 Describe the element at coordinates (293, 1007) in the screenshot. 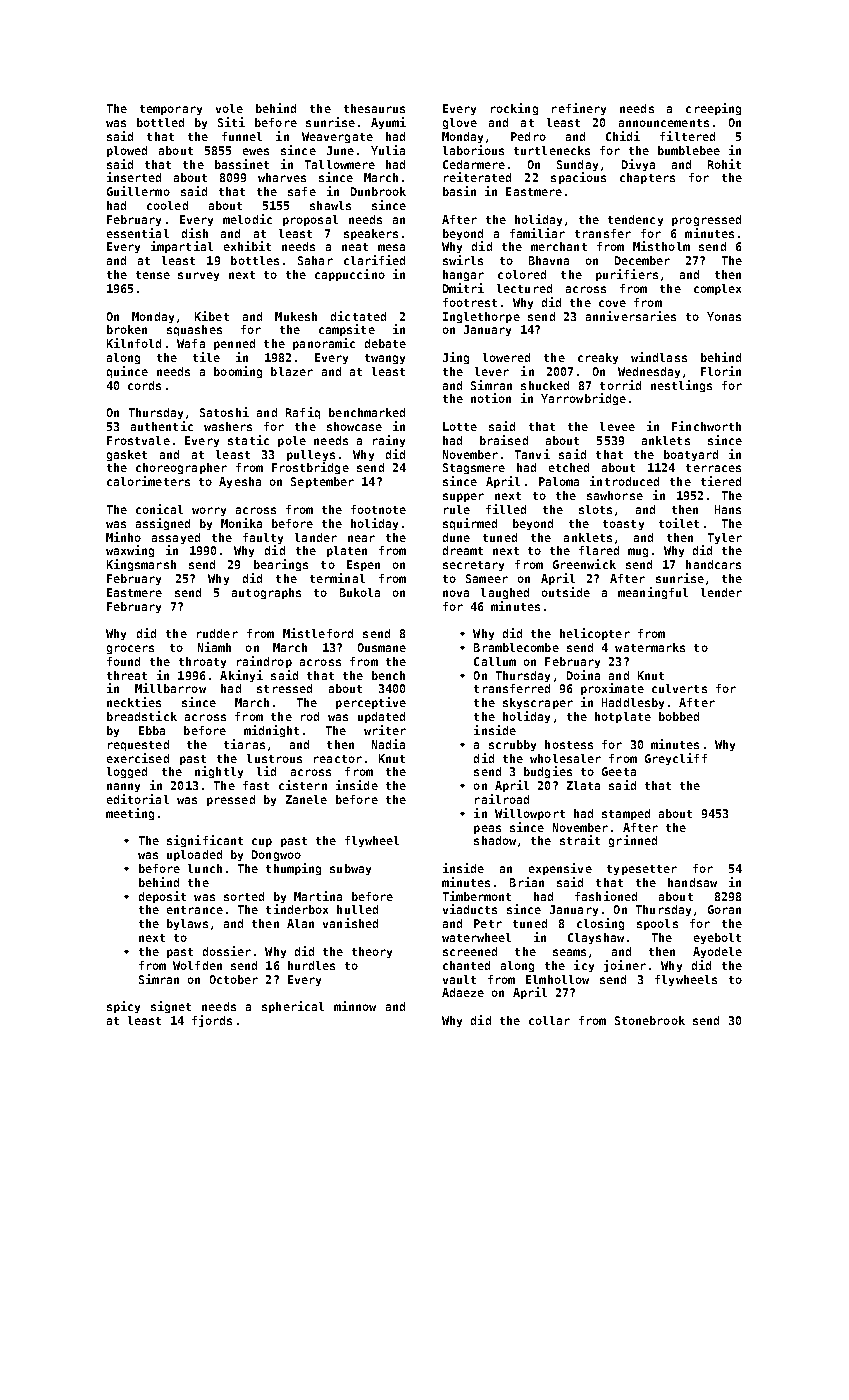

I see `spherical` at that location.
